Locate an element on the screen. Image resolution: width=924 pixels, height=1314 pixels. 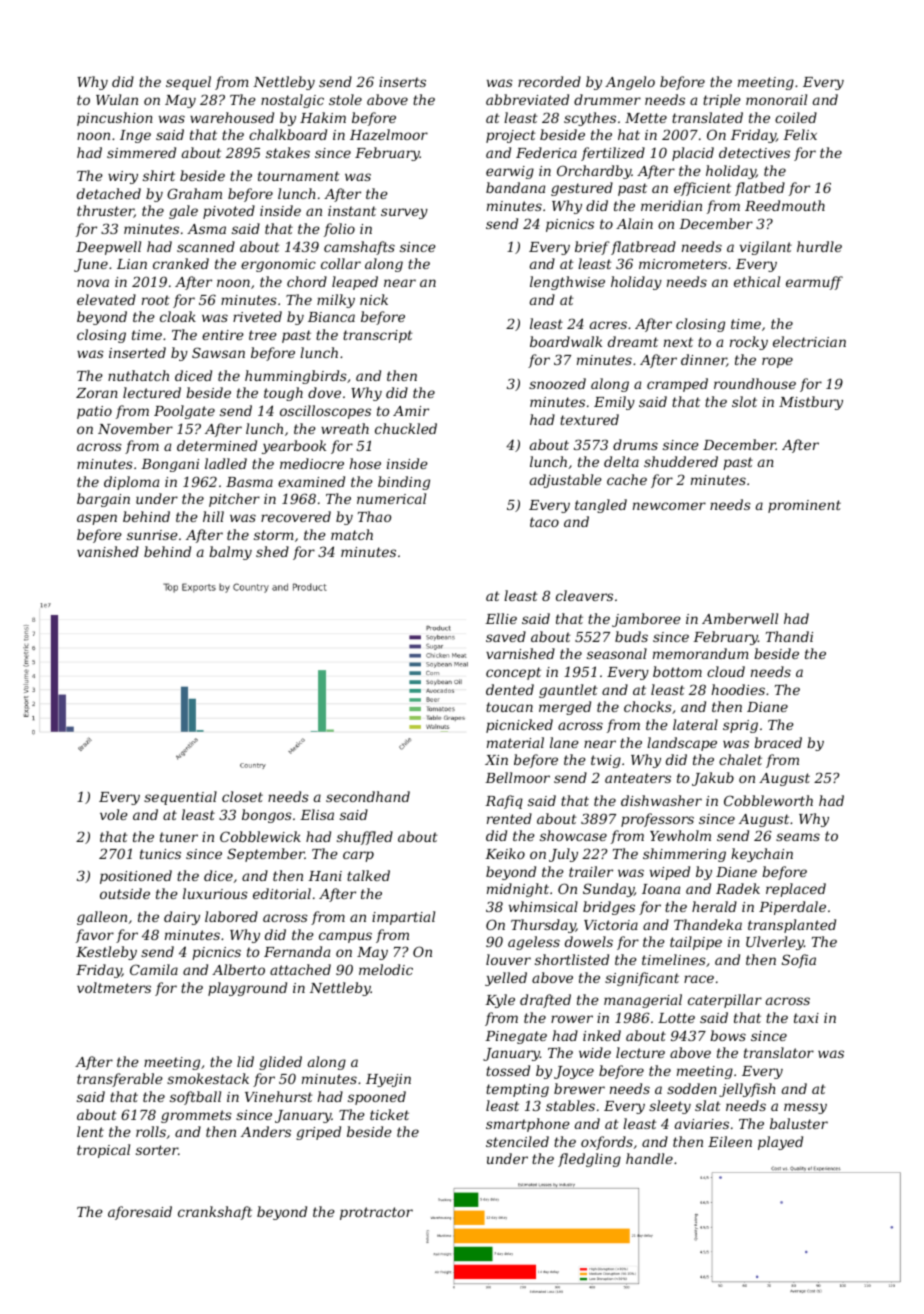
Xin is located at coordinates (496, 760).
